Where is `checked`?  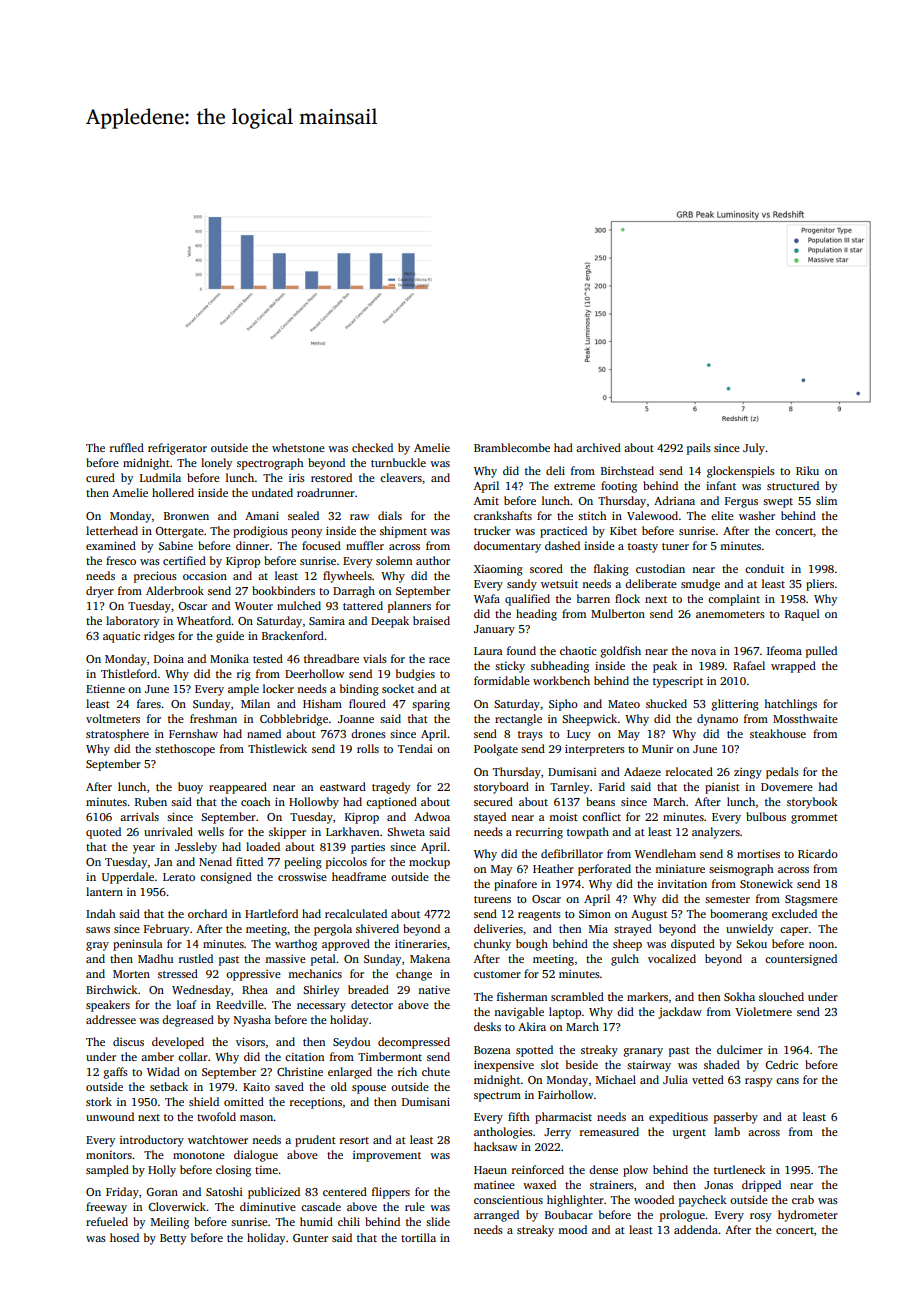
checked is located at coordinates (372, 447).
